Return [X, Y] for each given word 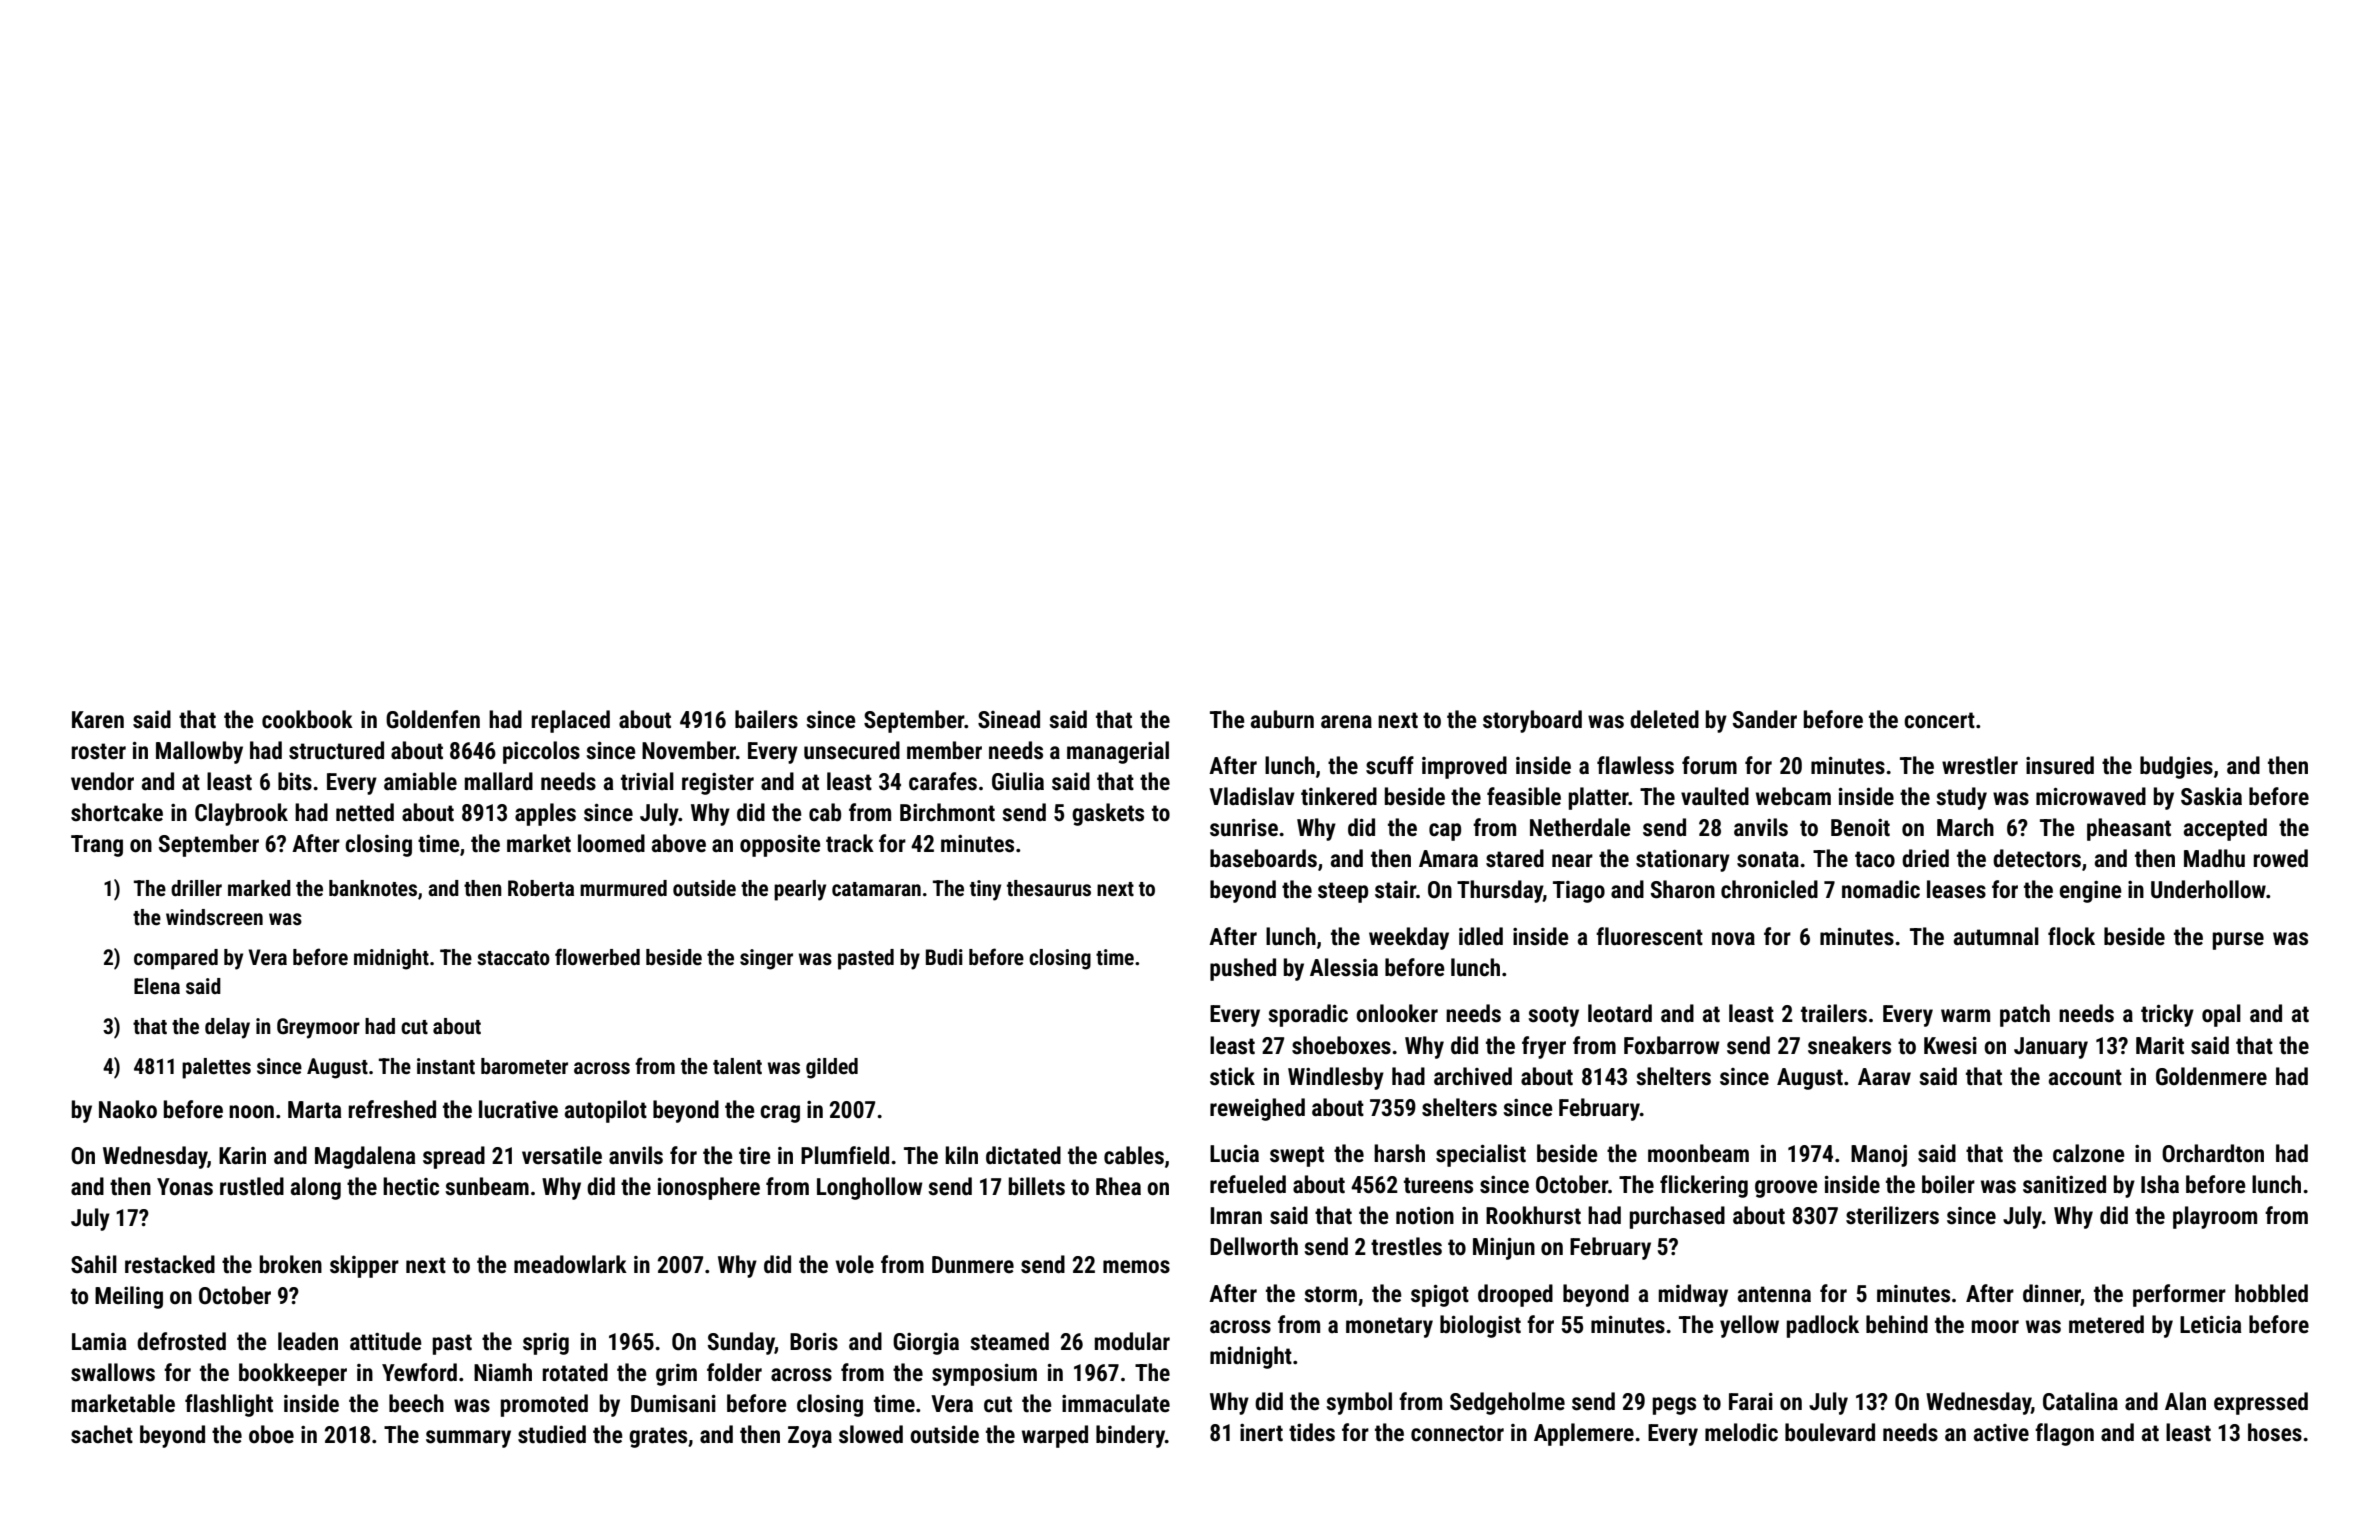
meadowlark [570, 1264]
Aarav [1884, 1077]
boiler [1948, 1184]
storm [1330, 1294]
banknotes [373, 888]
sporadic [1308, 1015]
